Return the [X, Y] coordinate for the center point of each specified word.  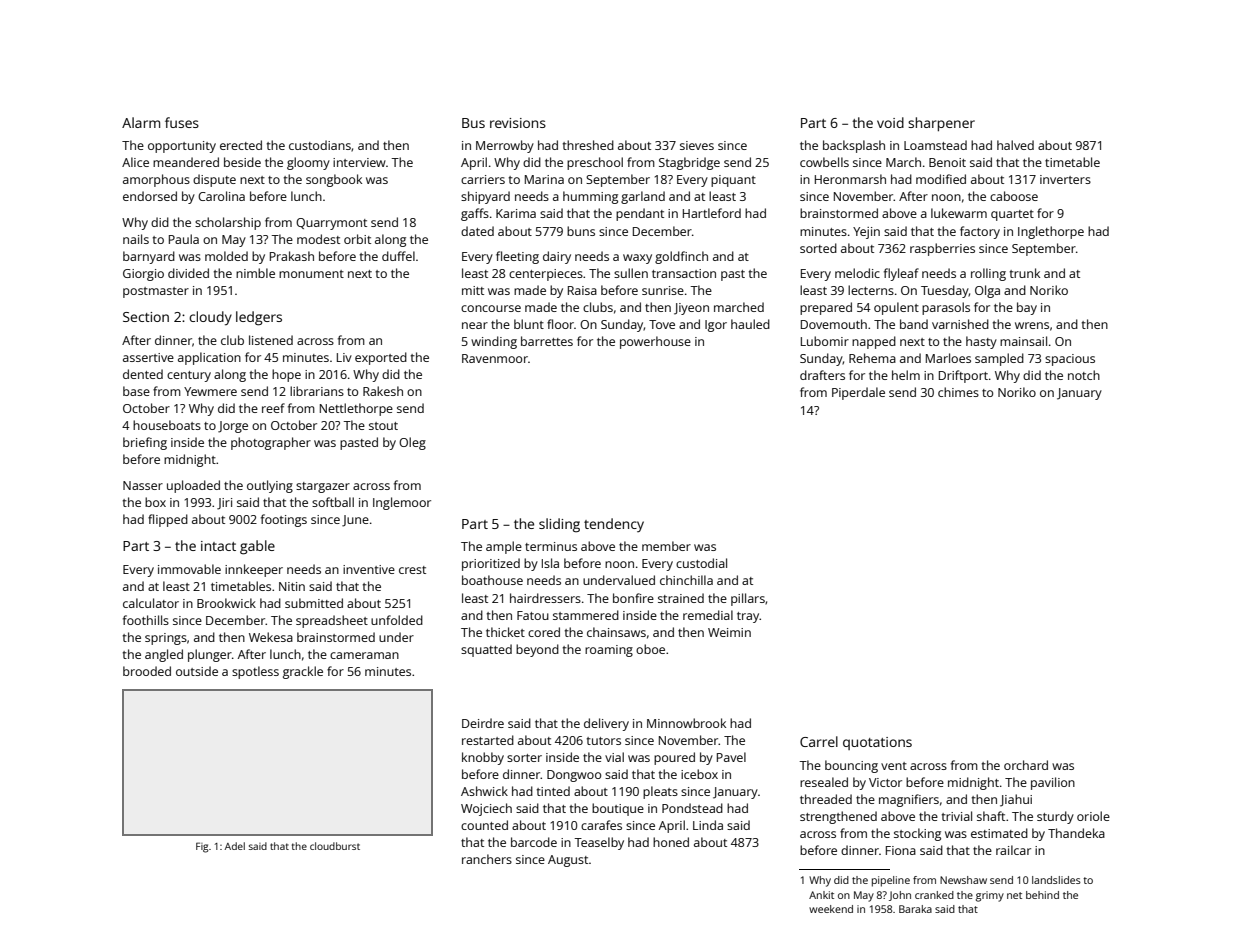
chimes [958, 392]
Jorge [233, 427]
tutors [604, 741]
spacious [1070, 360]
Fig [202, 847]
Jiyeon [691, 309]
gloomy [308, 163]
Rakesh [383, 391]
